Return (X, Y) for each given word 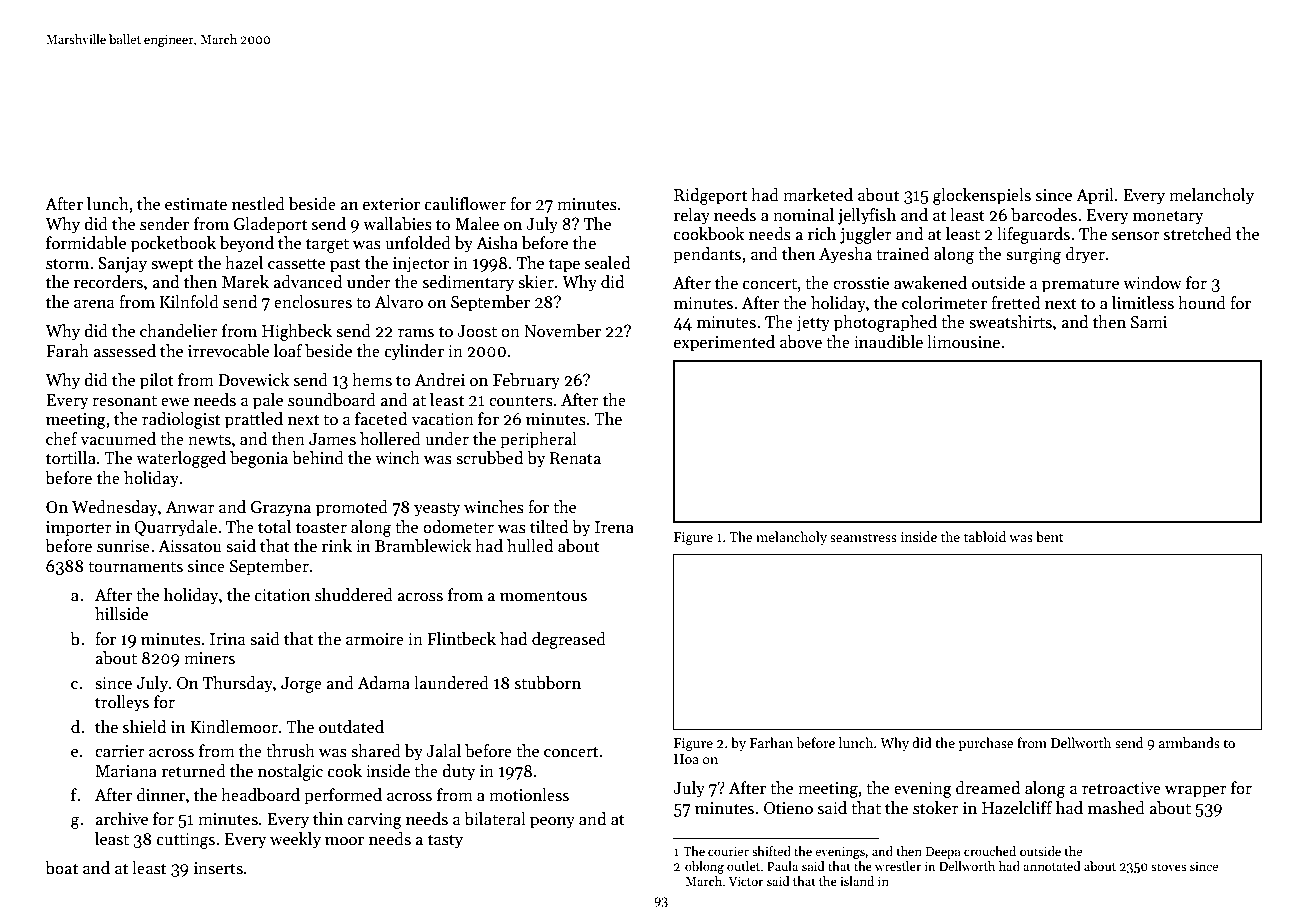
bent (1050, 536)
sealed (607, 263)
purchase (985, 744)
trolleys (122, 703)
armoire (375, 639)
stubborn (548, 683)
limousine (963, 342)
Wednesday (115, 508)
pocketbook (173, 244)
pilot (157, 381)
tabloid (985, 536)
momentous (543, 596)
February (526, 381)
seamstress (863, 537)
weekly (295, 840)
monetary (1168, 217)
